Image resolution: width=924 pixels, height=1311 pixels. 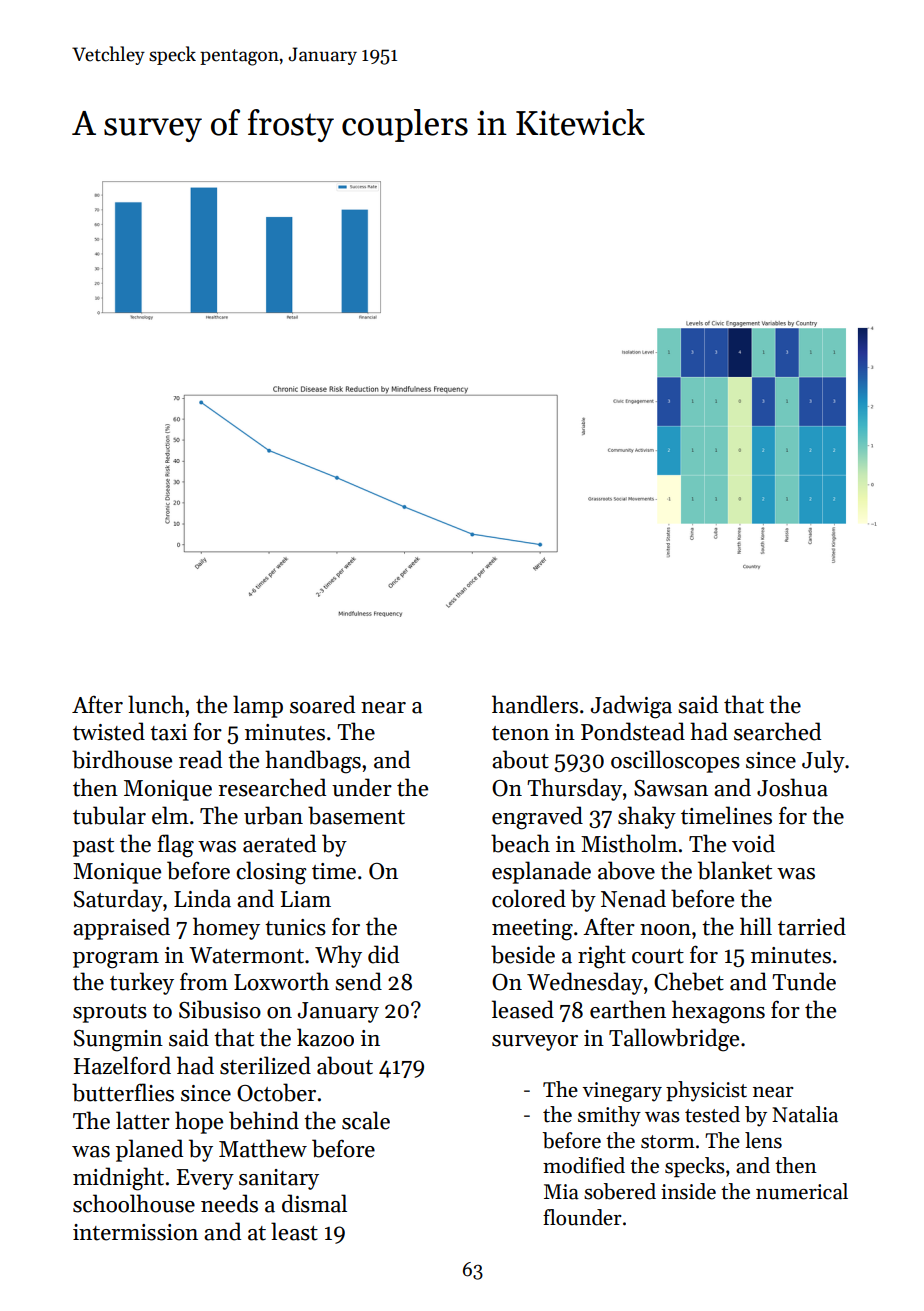 I want to click on urban, so click(x=273, y=815).
